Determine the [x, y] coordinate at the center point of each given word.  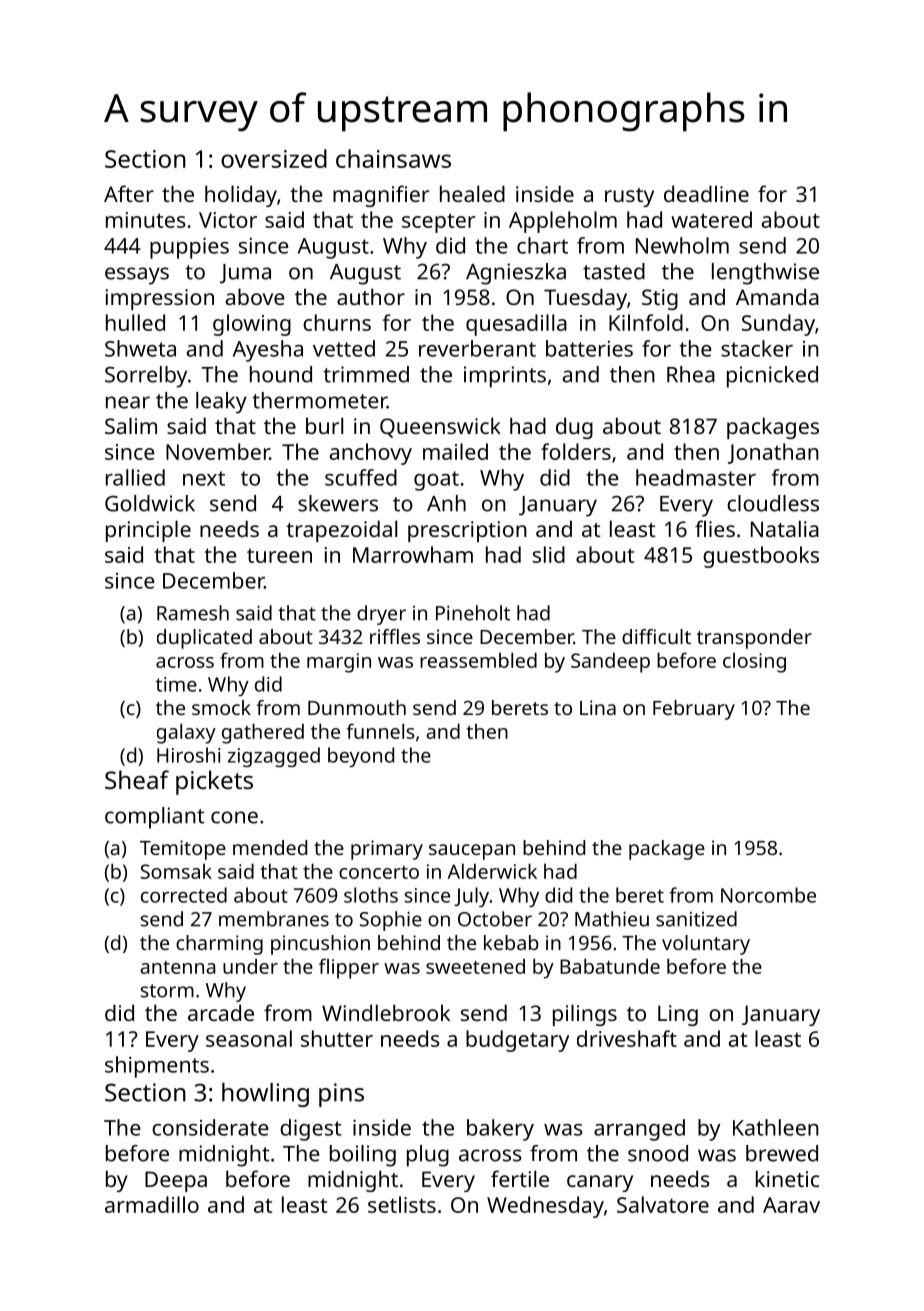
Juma [245, 274]
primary [387, 850]
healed [472, 193]
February [694, 710]
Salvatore [663, 1204]
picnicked [772, 377]
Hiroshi [188, 755]
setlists [402, 1204]
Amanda [777, 296]
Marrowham [413, 554]
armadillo [152, 1204]
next [204, 478]
